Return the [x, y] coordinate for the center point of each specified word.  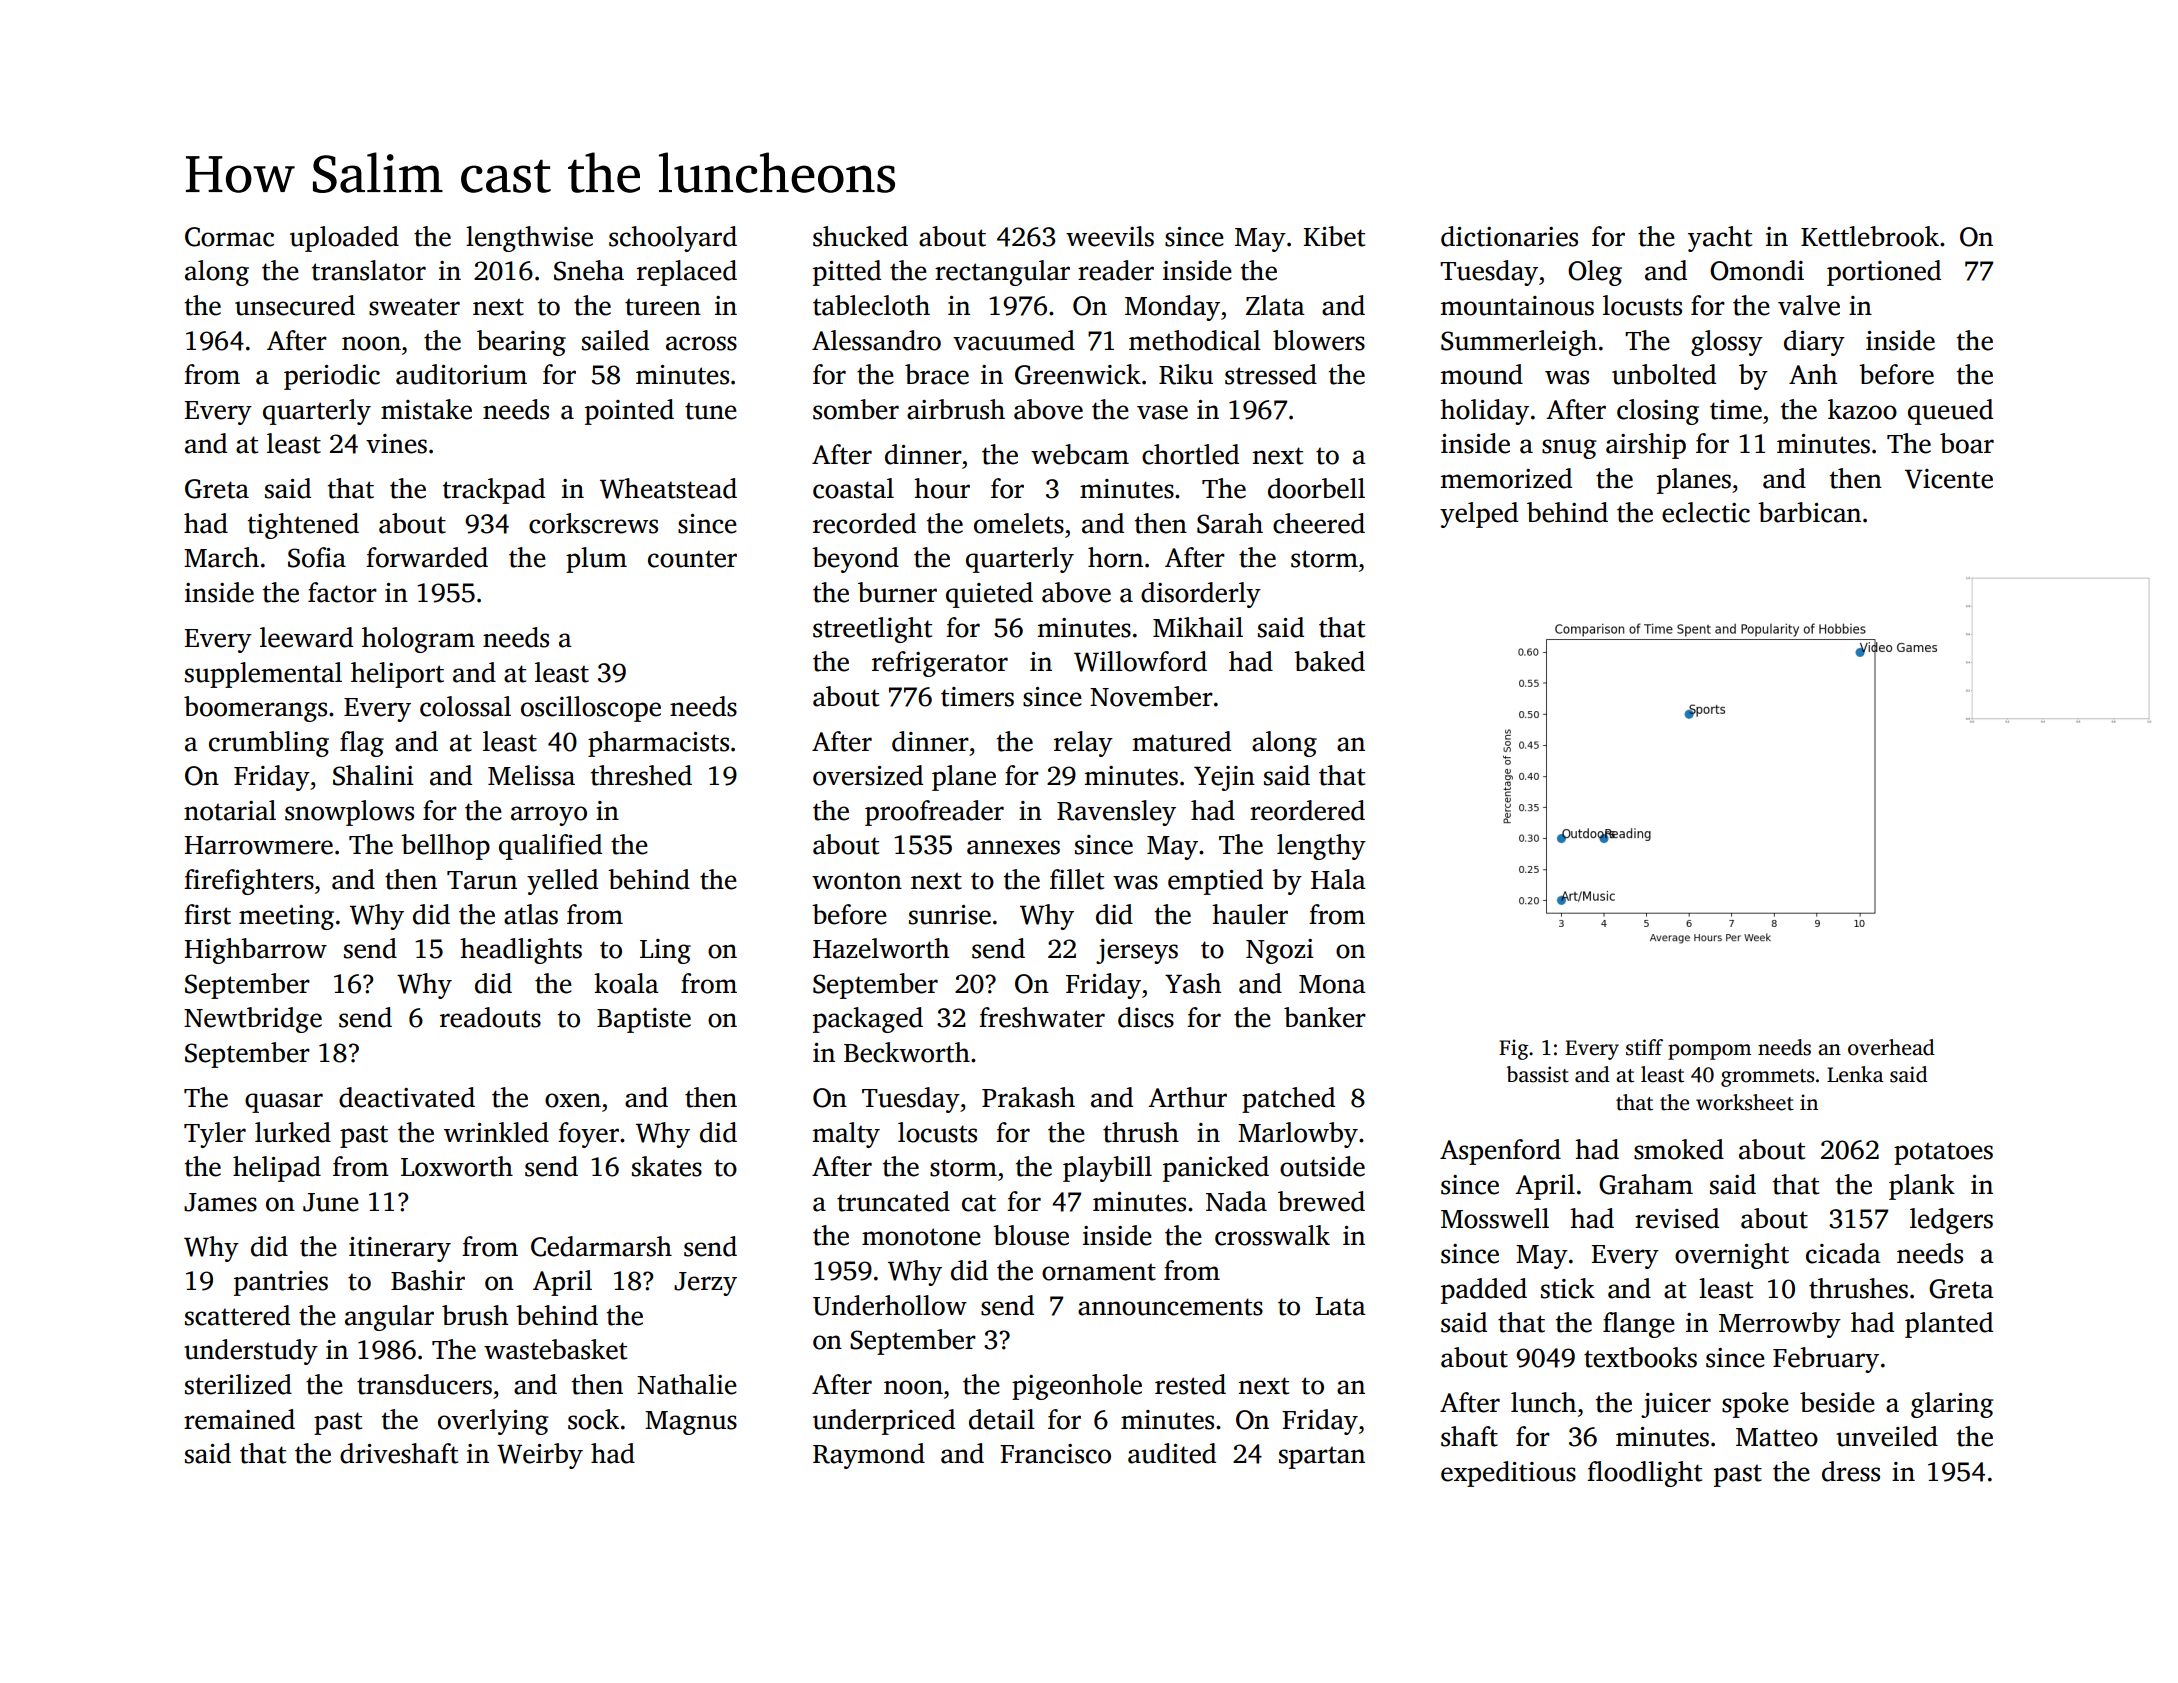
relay [1083, 744]
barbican [1809, 512]
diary [1814, 343]
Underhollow [890, 1305]
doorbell [1316, 488]
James [220, 1202]
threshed [641, 775]
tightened [303, 526]
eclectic [1706, 512]
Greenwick [1078, 374]
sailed [615, 340]
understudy [251, 1352]
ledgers [1951, 1221]
